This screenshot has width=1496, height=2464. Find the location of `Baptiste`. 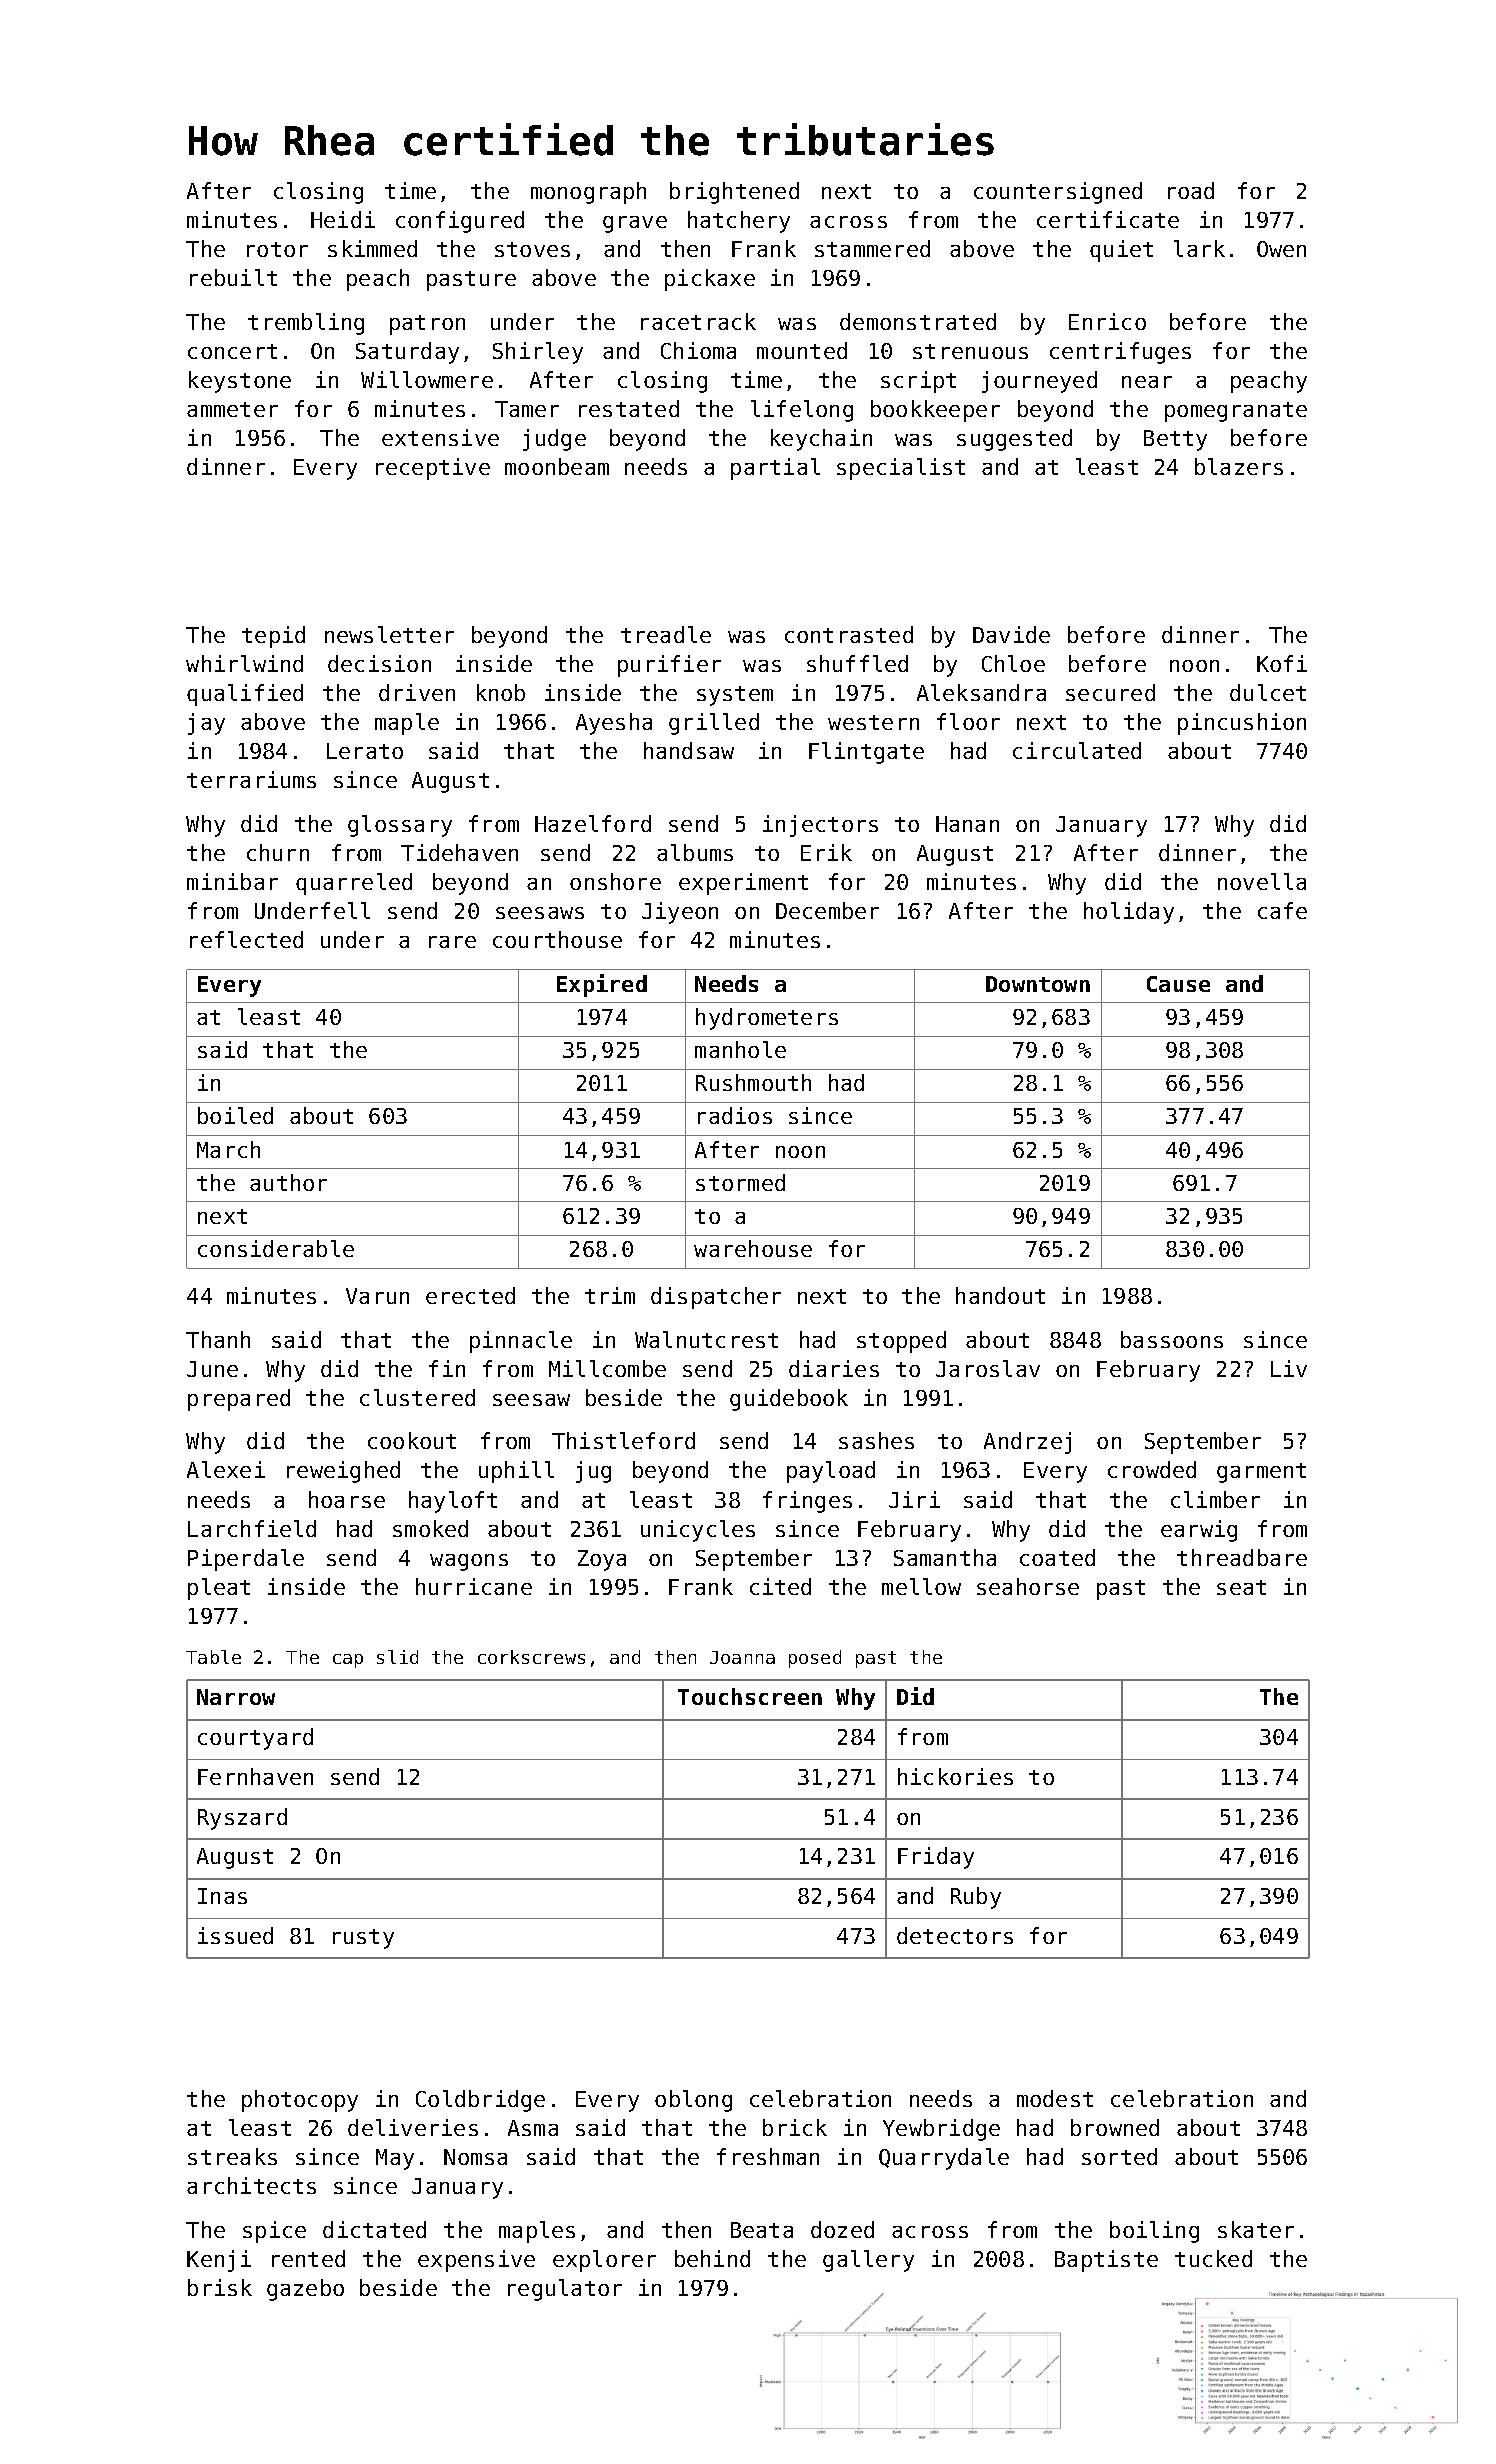

Baptiste is located at coordinates (1106, 2261).
